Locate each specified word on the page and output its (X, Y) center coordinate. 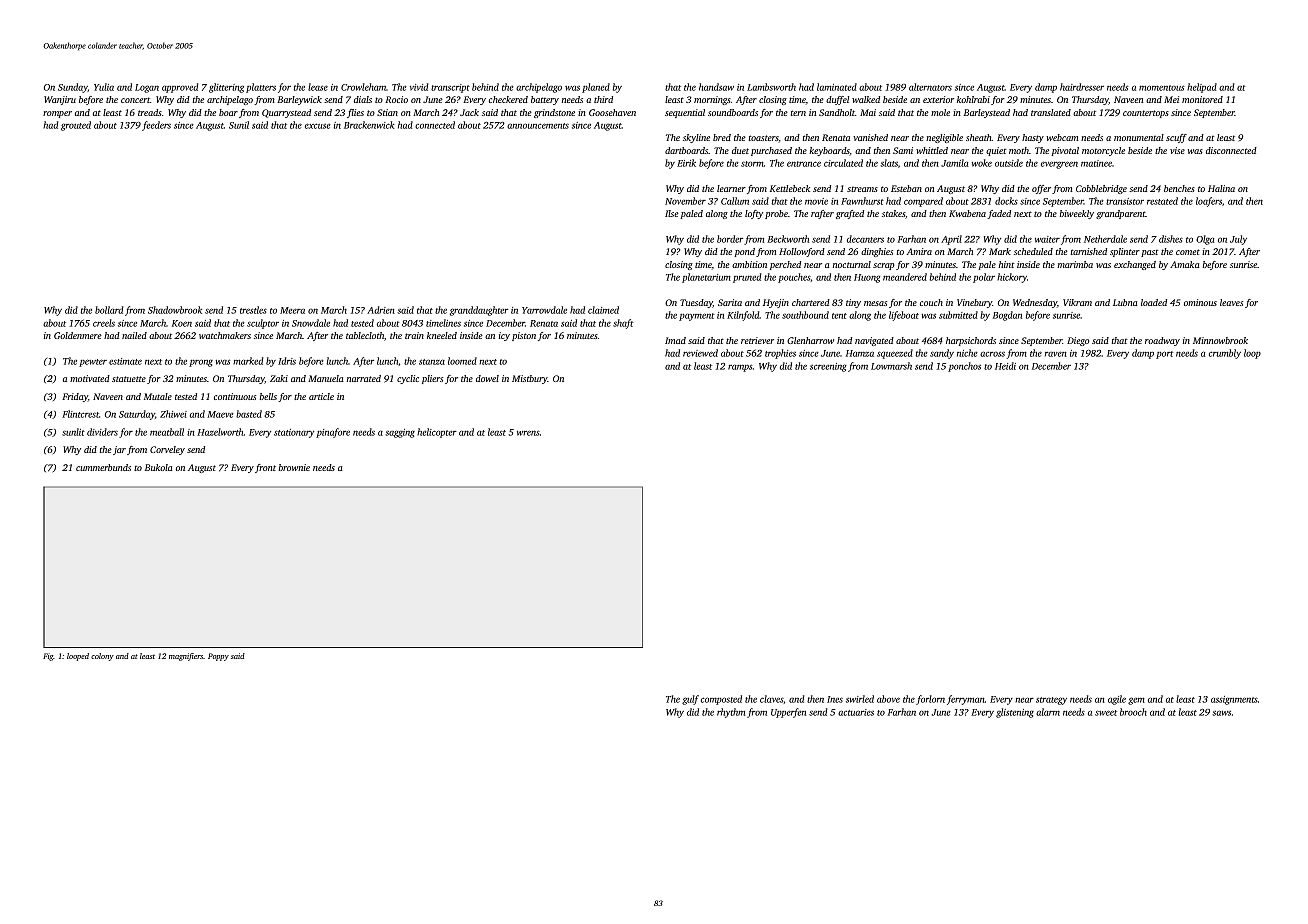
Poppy (218, 657)
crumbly (1225, 354)
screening (828, 367)
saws (1221, 713)
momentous (1161, 88)
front (265, 468)
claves (771, 699)
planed (596, 88)
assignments (1234, 700)
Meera (292, 310)
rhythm (731, 713)
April (951, 240)
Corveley (167, 450)
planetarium (706, 278)
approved (180, 88)
